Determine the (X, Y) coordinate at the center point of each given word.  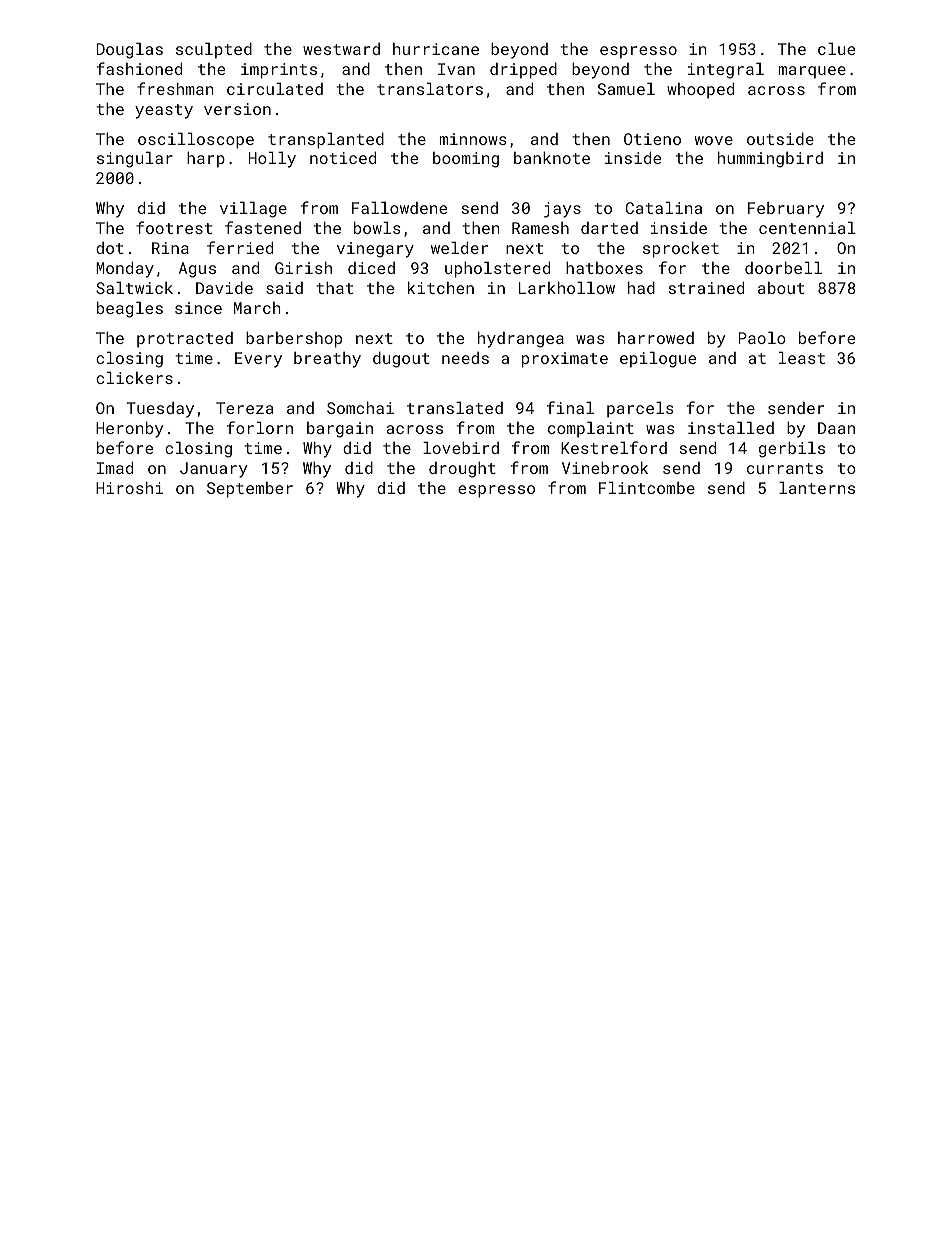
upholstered (497, 269)
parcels (640, 409)
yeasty (164, 111)
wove (714, 140)
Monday (125, 269)
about (781, 288)
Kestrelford (614, 447)
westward (341, 49)
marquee (812, 72)
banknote (552, 157)
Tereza (244, 408)
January (213, 470)
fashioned (139, 68)
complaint (591, 429)
